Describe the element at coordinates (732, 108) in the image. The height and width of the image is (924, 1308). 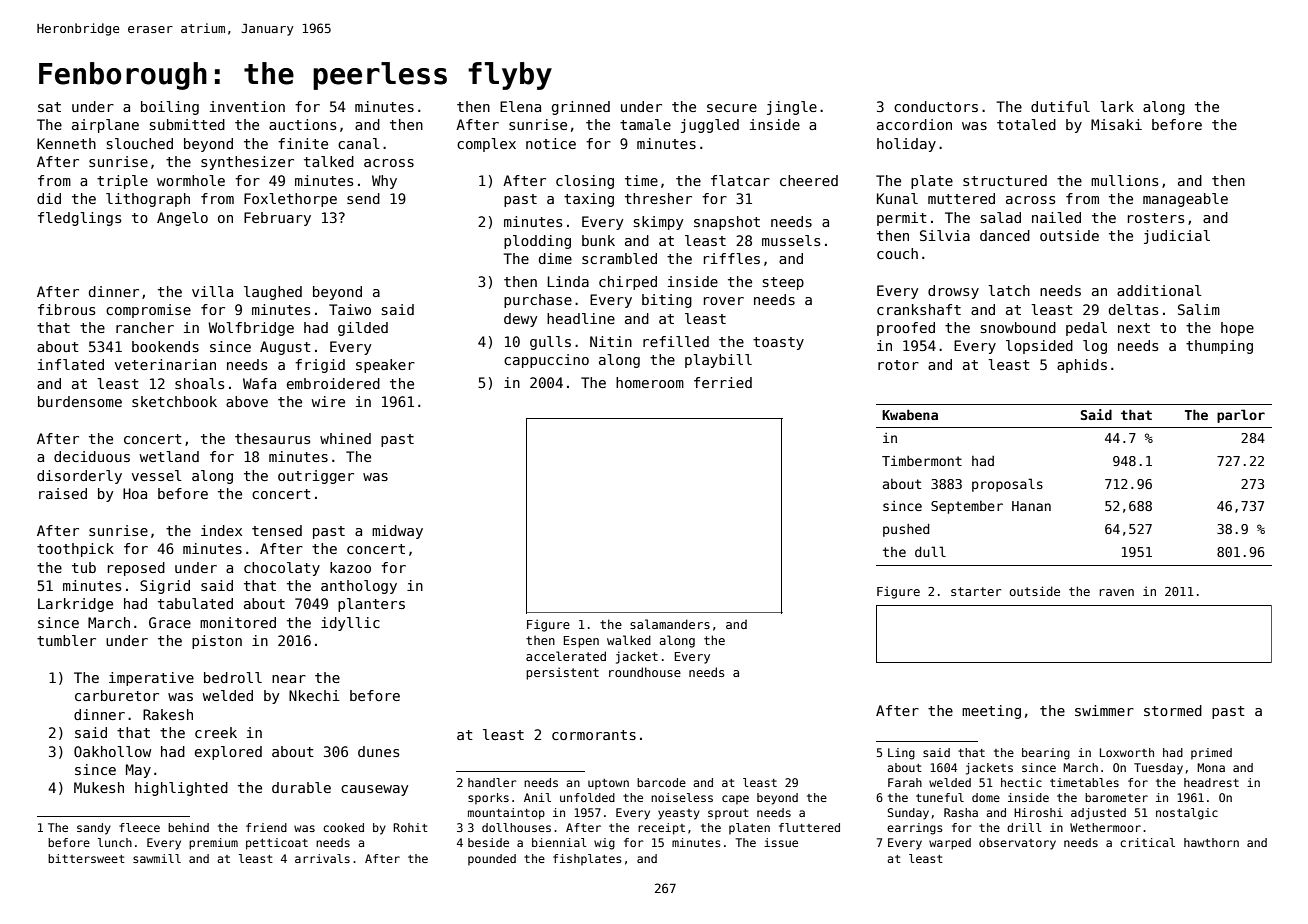
I see `secure` at that location.
